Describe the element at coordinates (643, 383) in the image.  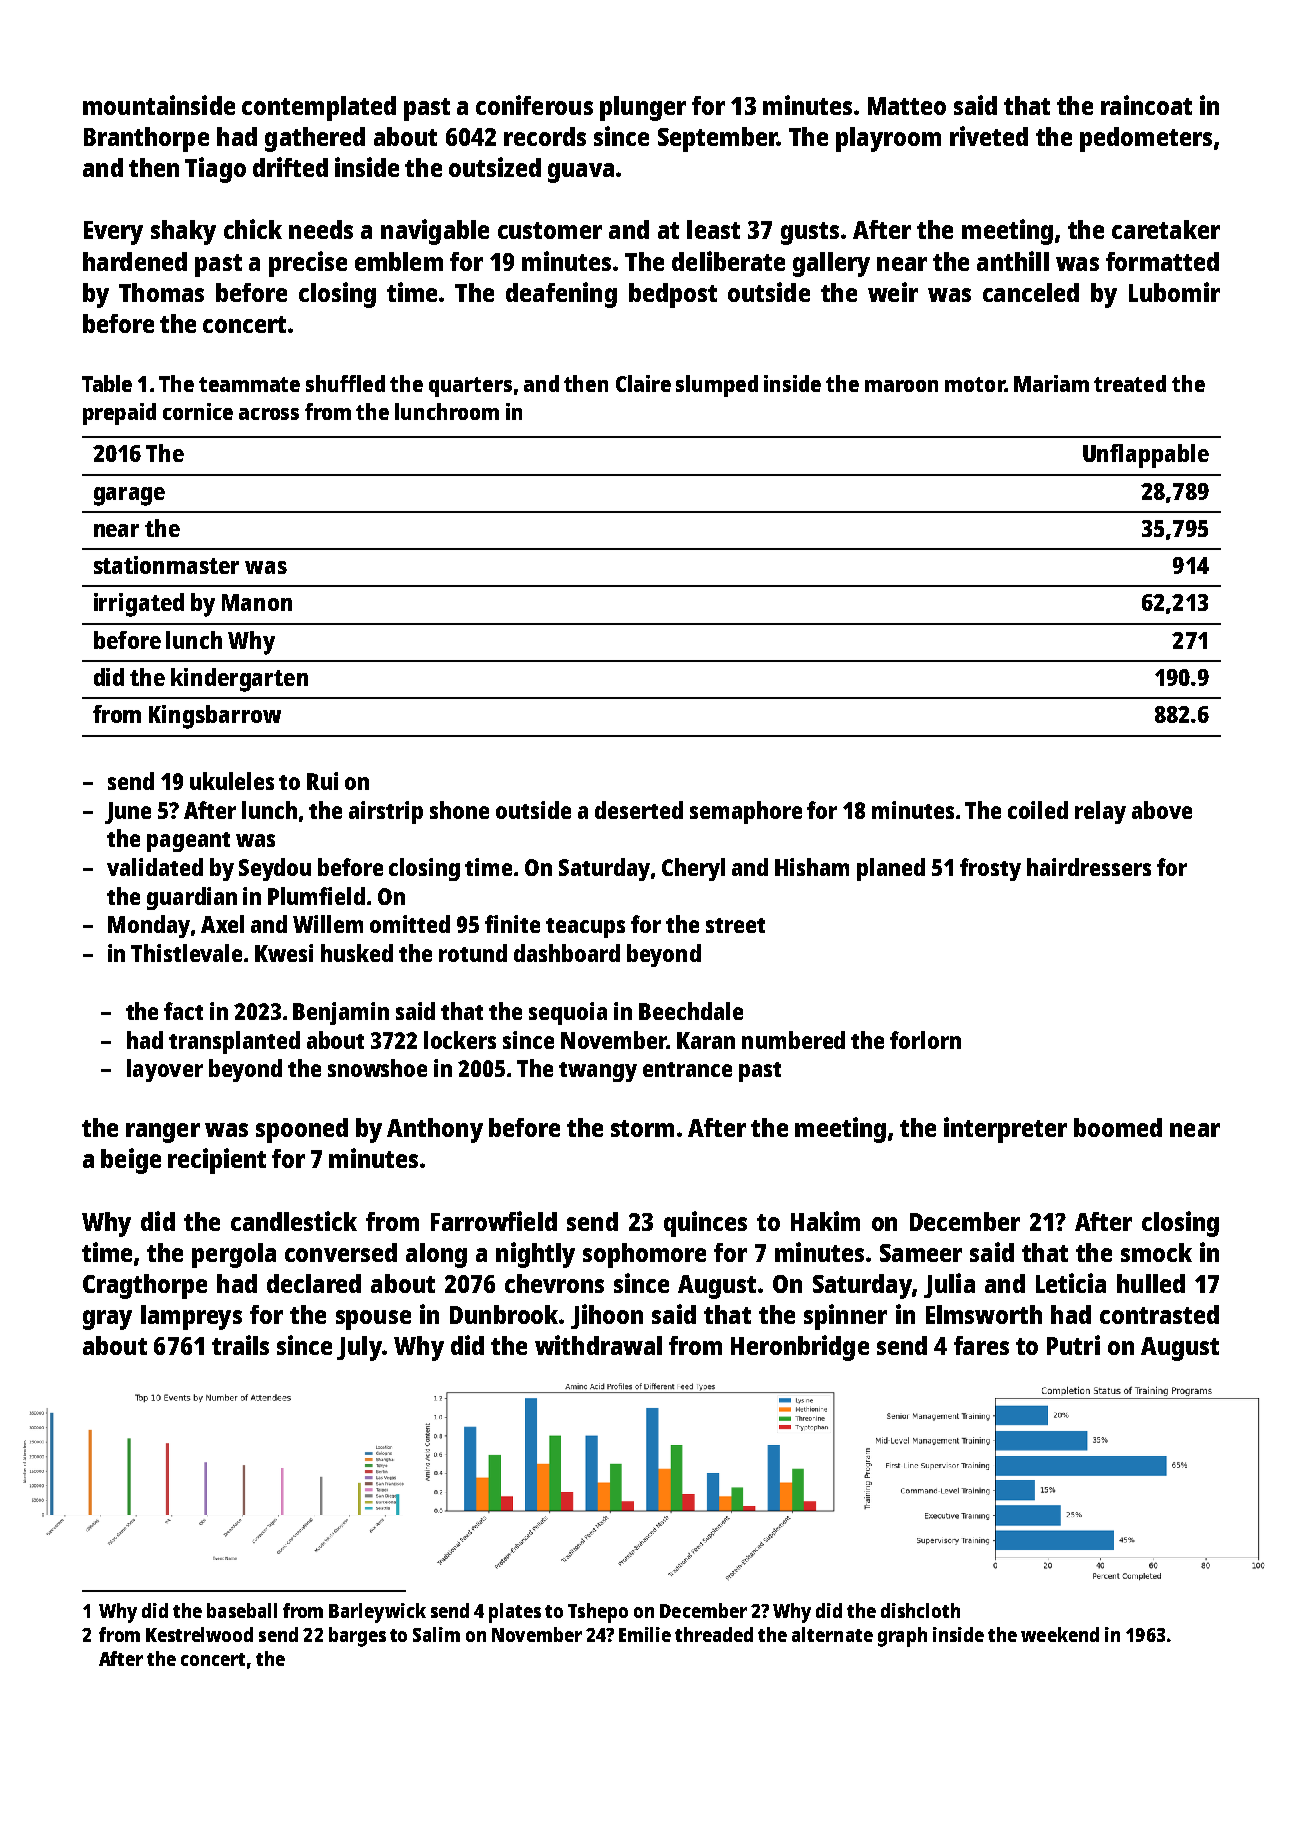
I see `Claire` at that location.
